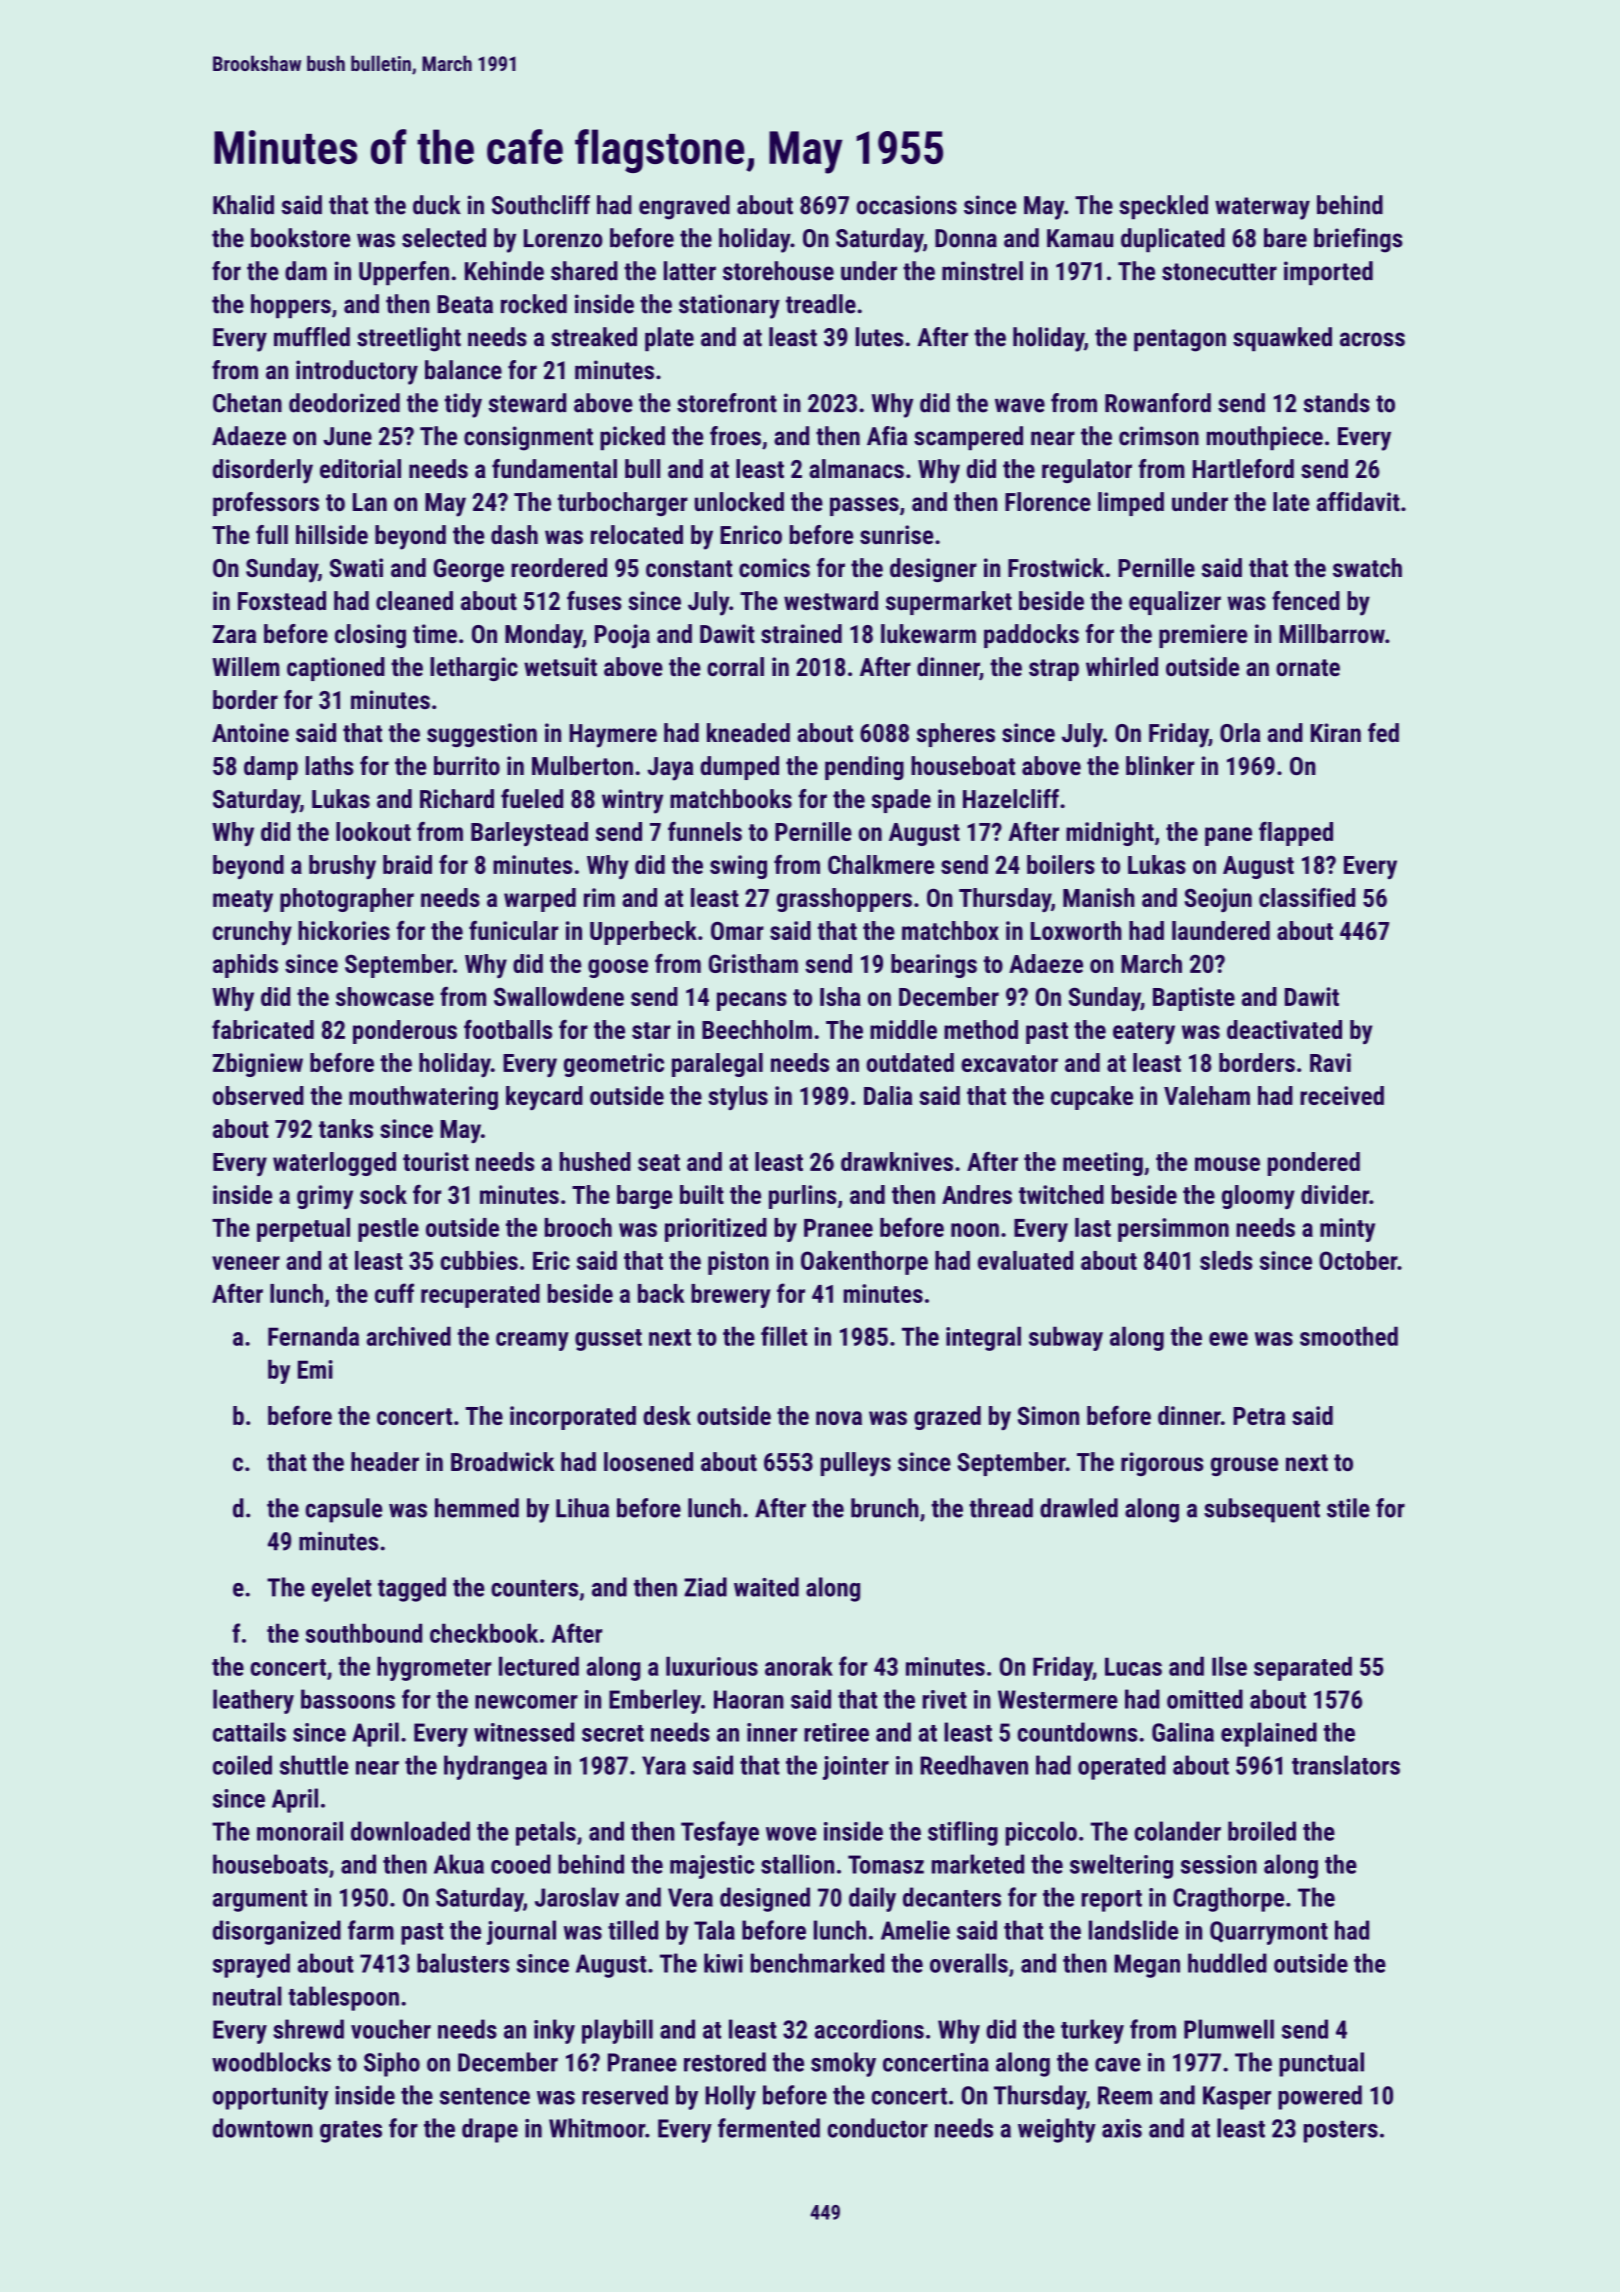 Image resolution: width=1620 pixels, height=2292 pixels. Describe the element at coordinates (885, 1508) in the document. I see `brunch` at that location.
